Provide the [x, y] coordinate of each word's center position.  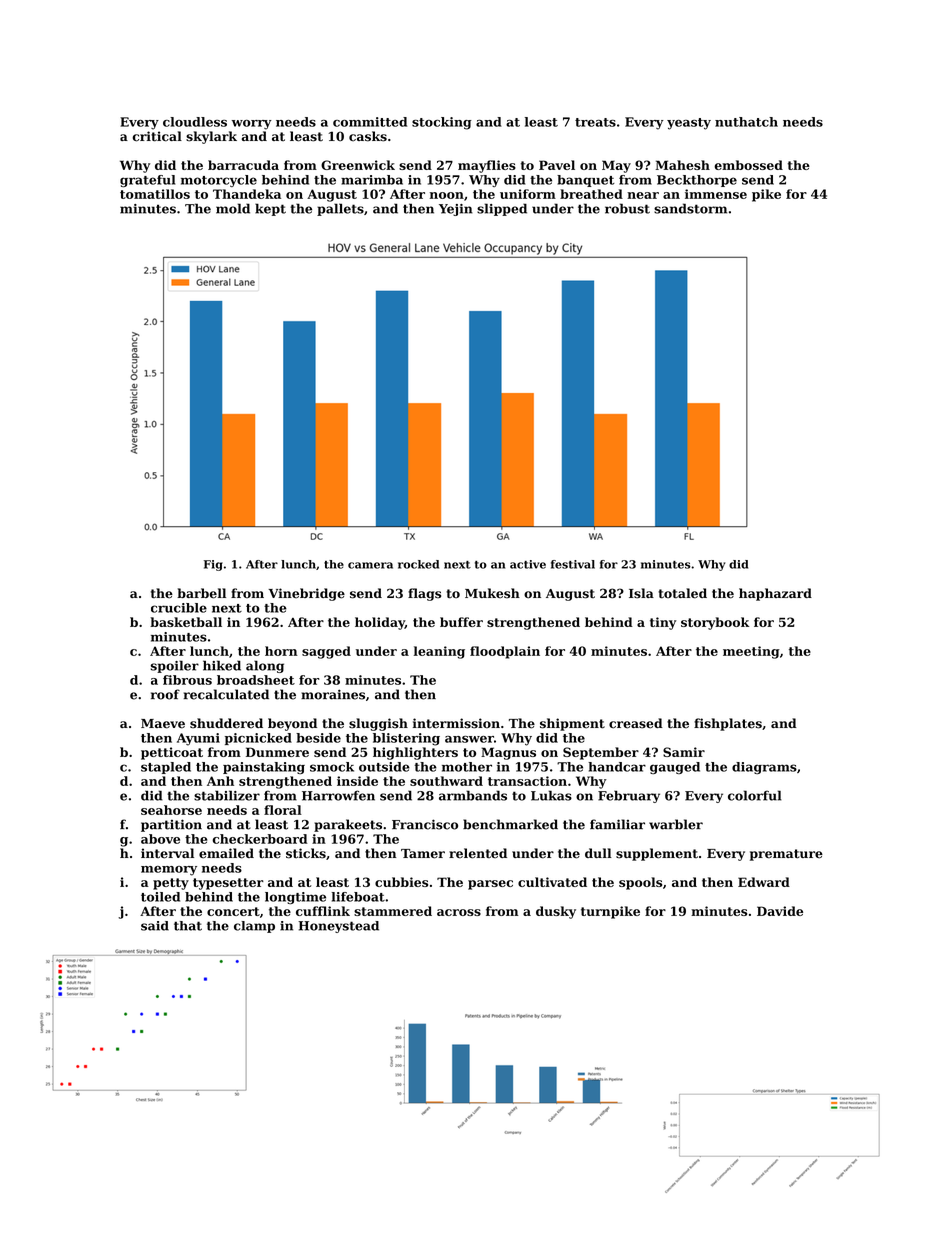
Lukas [551, 795]
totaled [682, 593]
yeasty [689, 124]
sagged [326, 652]
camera [370, 565]
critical [157, 136]
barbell [201, 593]
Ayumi [198, 739]
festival [573, 564]
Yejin [456, 210]
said [155, 926]
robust [627, 208]
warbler [676, 824]
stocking [442, 123]
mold [233, 208]
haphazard [775, 594]
